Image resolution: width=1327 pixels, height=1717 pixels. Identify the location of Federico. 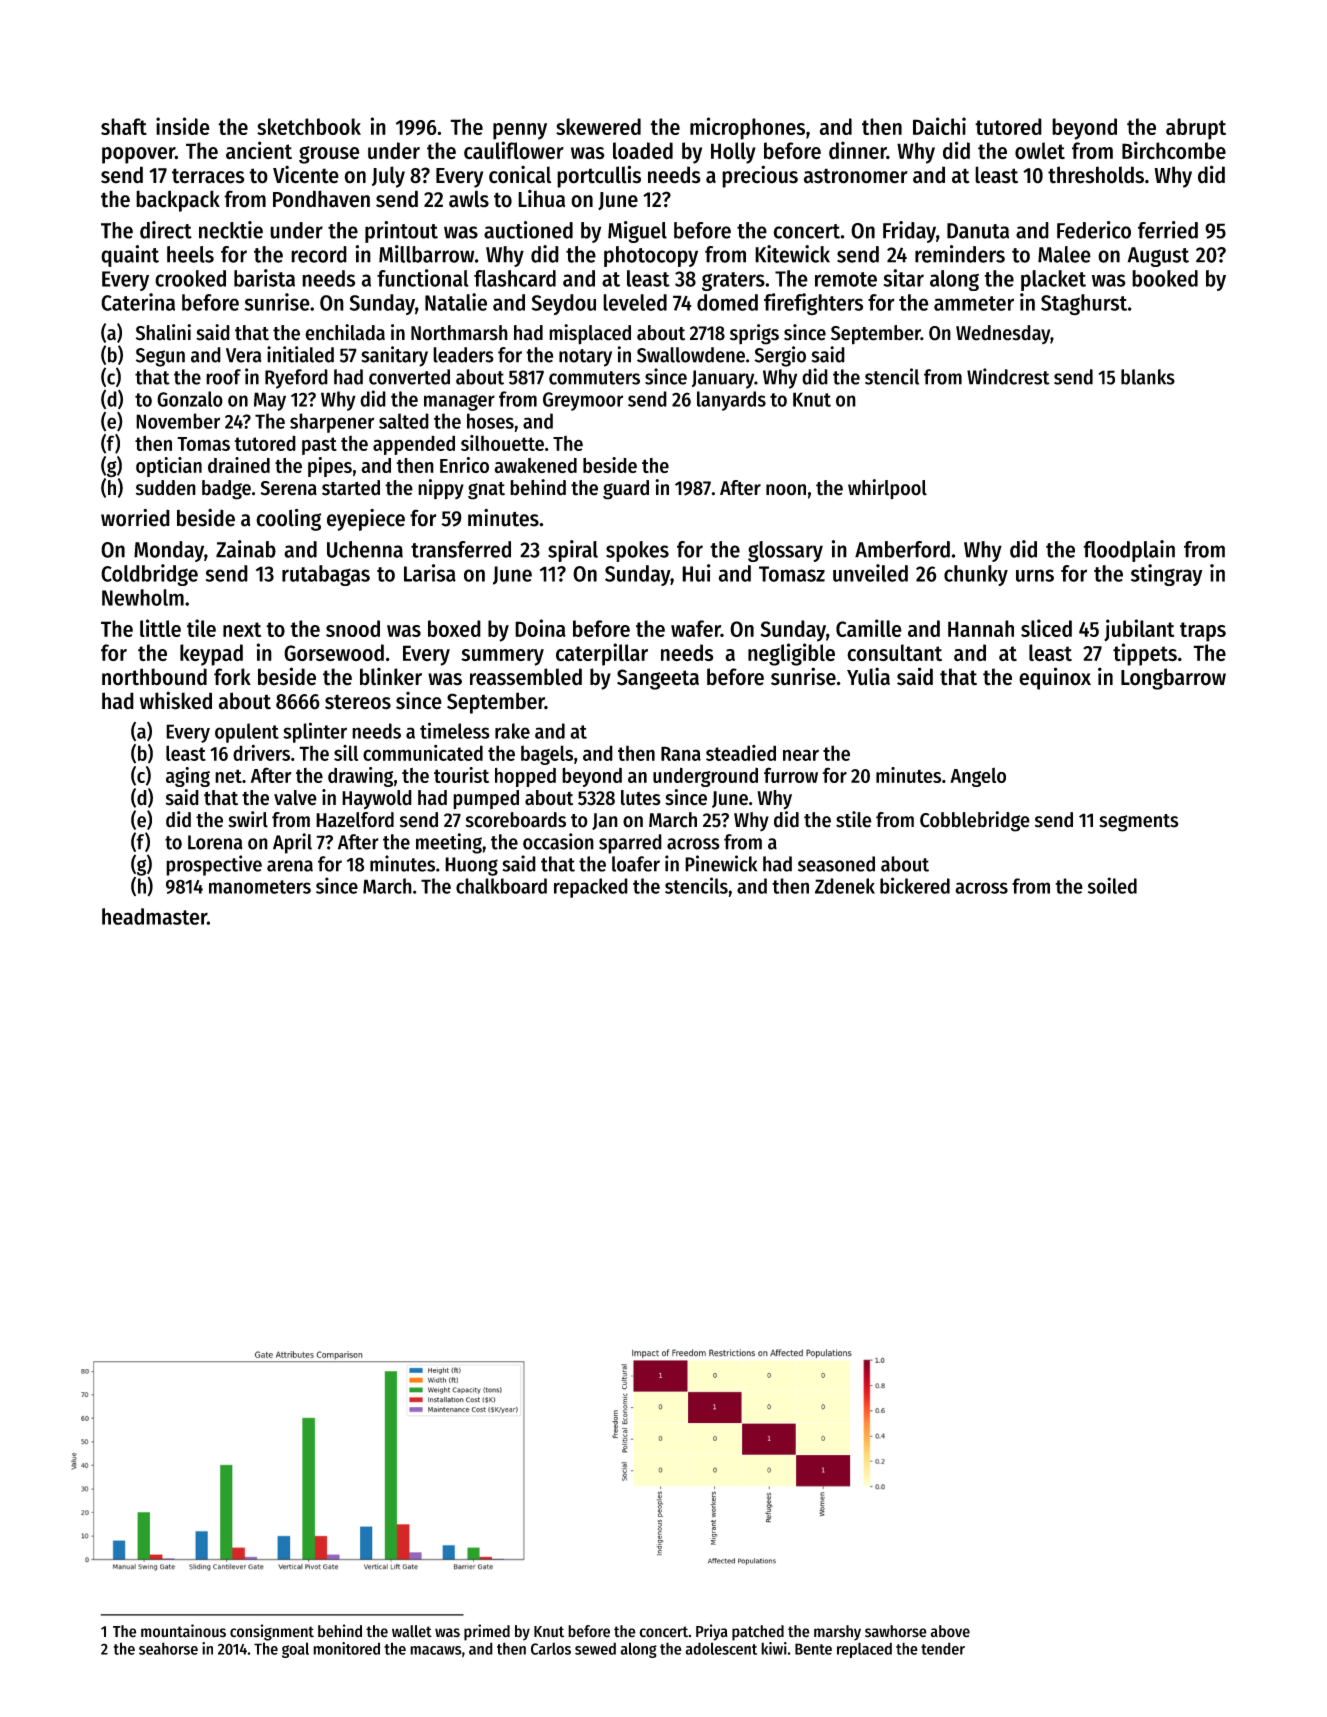
(1094, 230).
